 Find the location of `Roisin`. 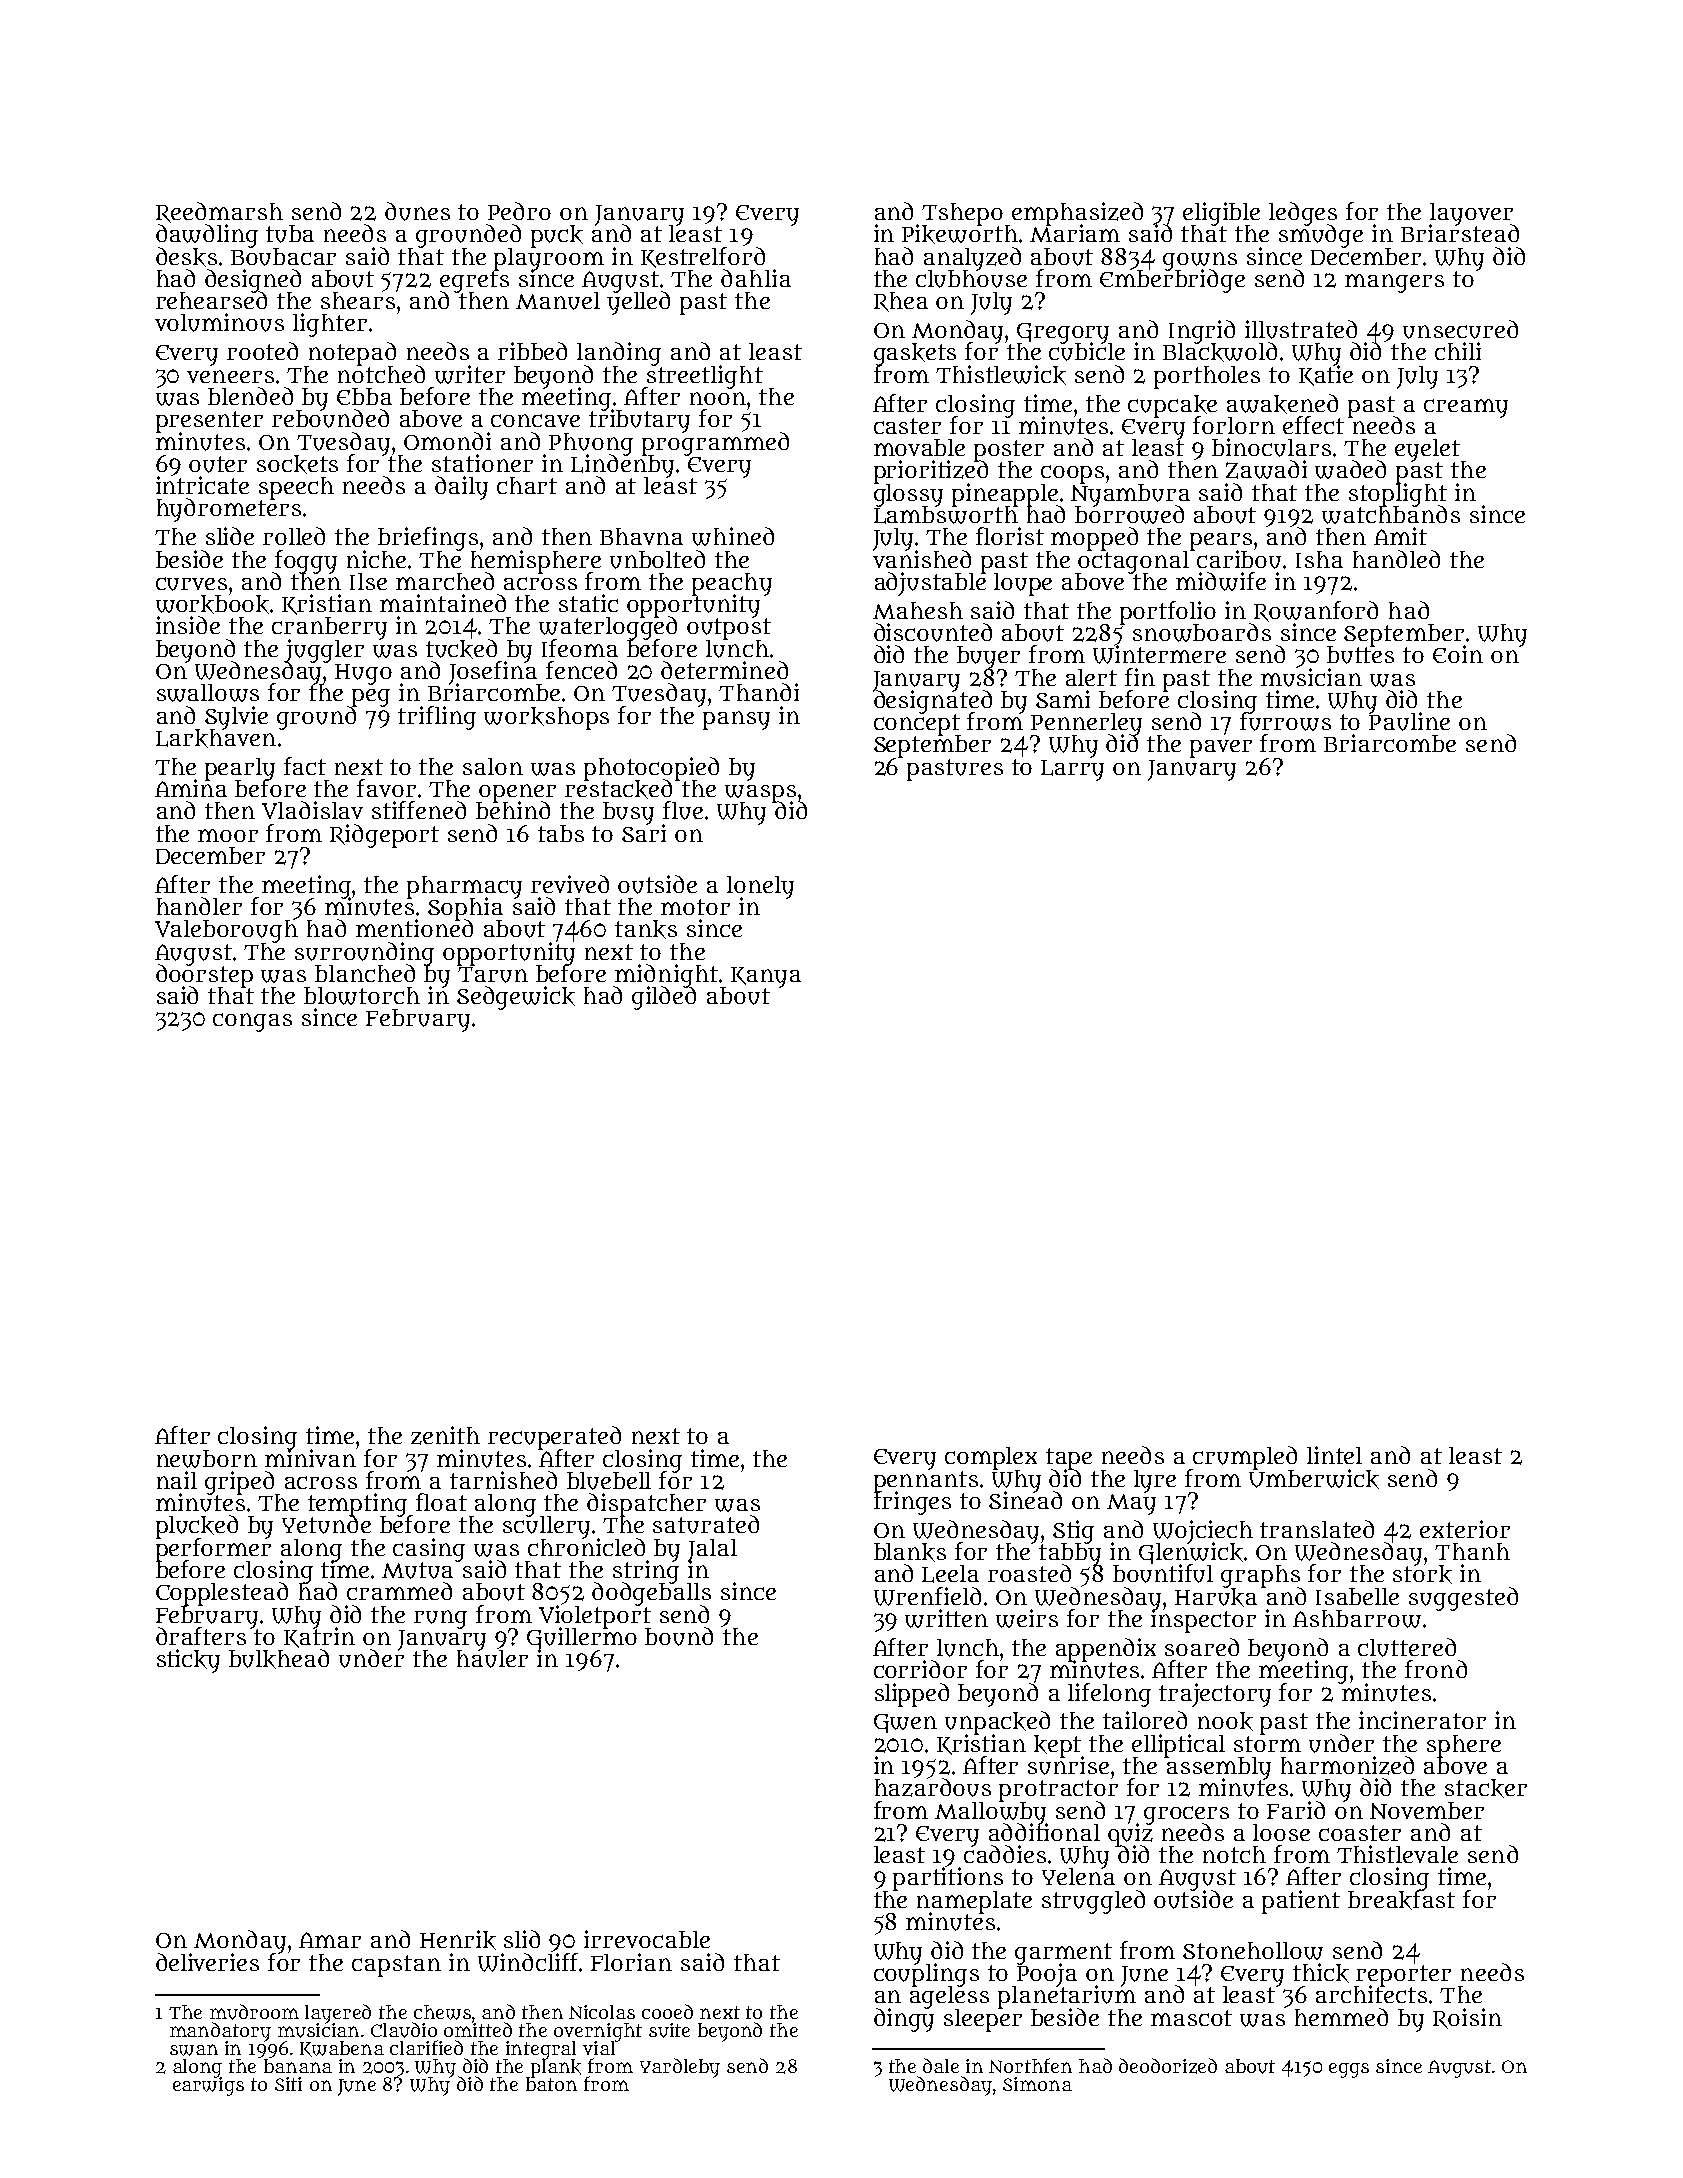

Roisin is located at coordinates (1467, 2018).
